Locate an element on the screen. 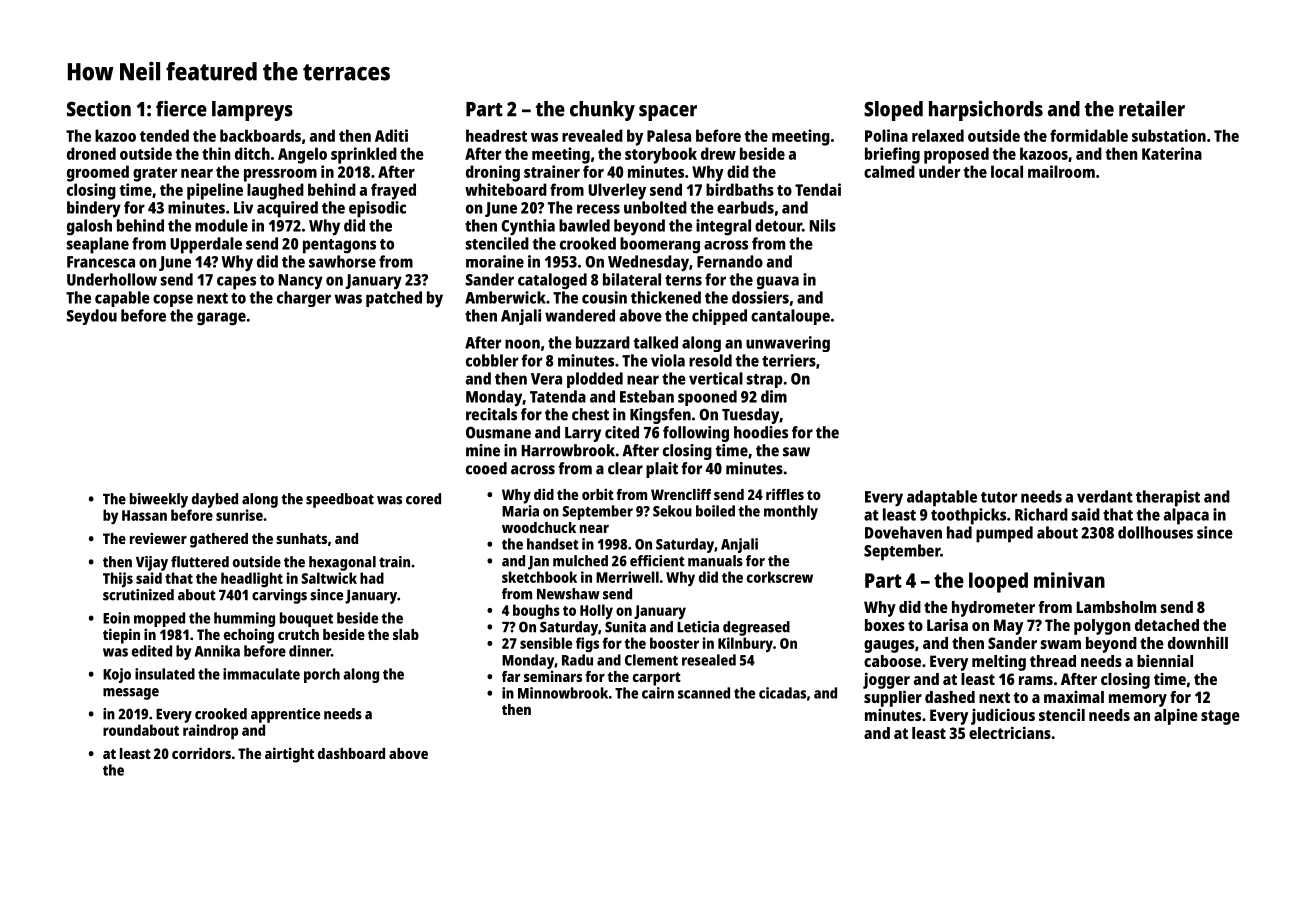  noon is located at coordinates (522, 344).
